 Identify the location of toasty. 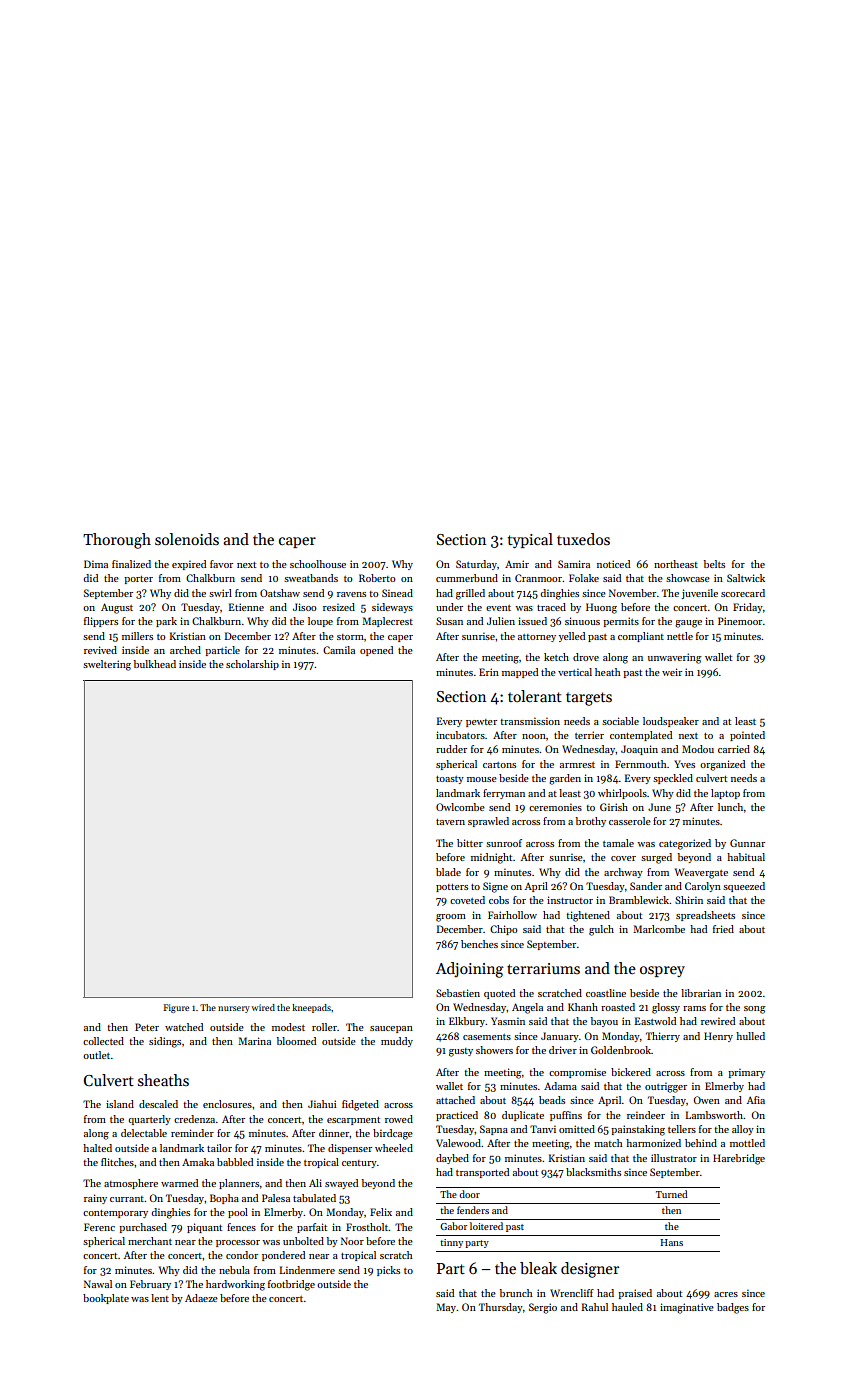
(450, 780).
